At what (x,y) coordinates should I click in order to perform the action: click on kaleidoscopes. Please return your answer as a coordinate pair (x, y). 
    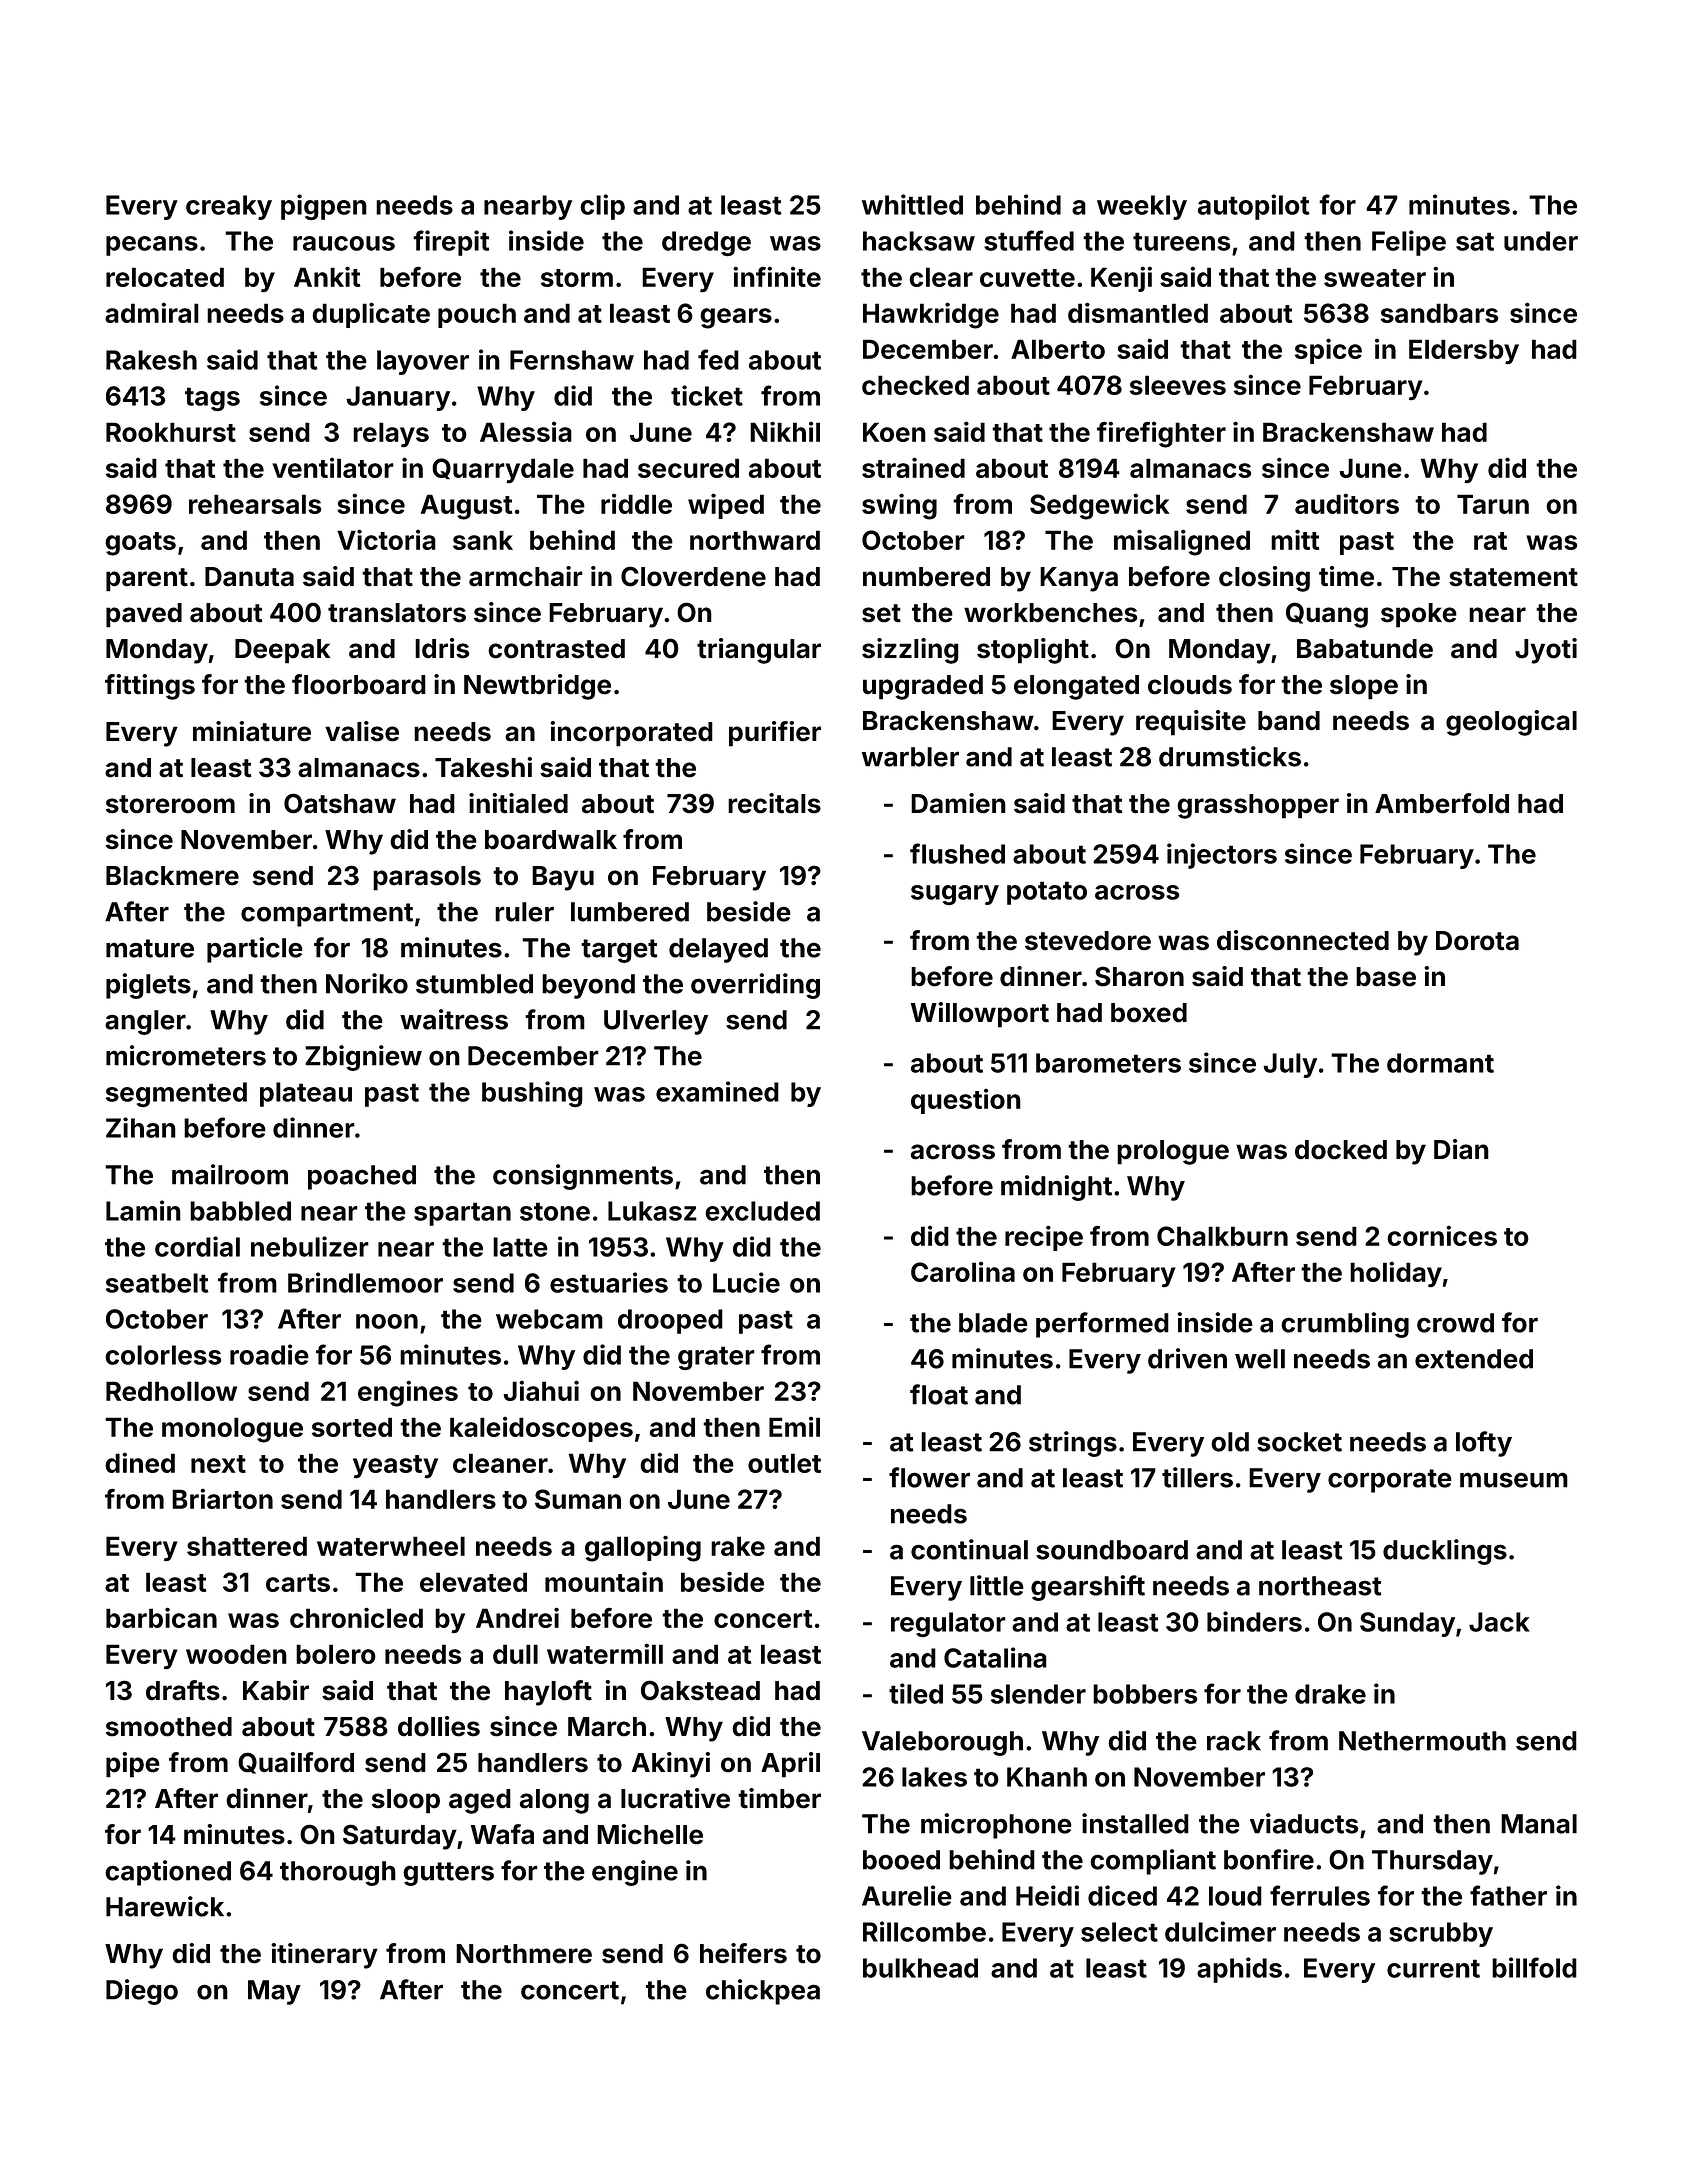
    Looking at the image, I should click on (541, 1429).
